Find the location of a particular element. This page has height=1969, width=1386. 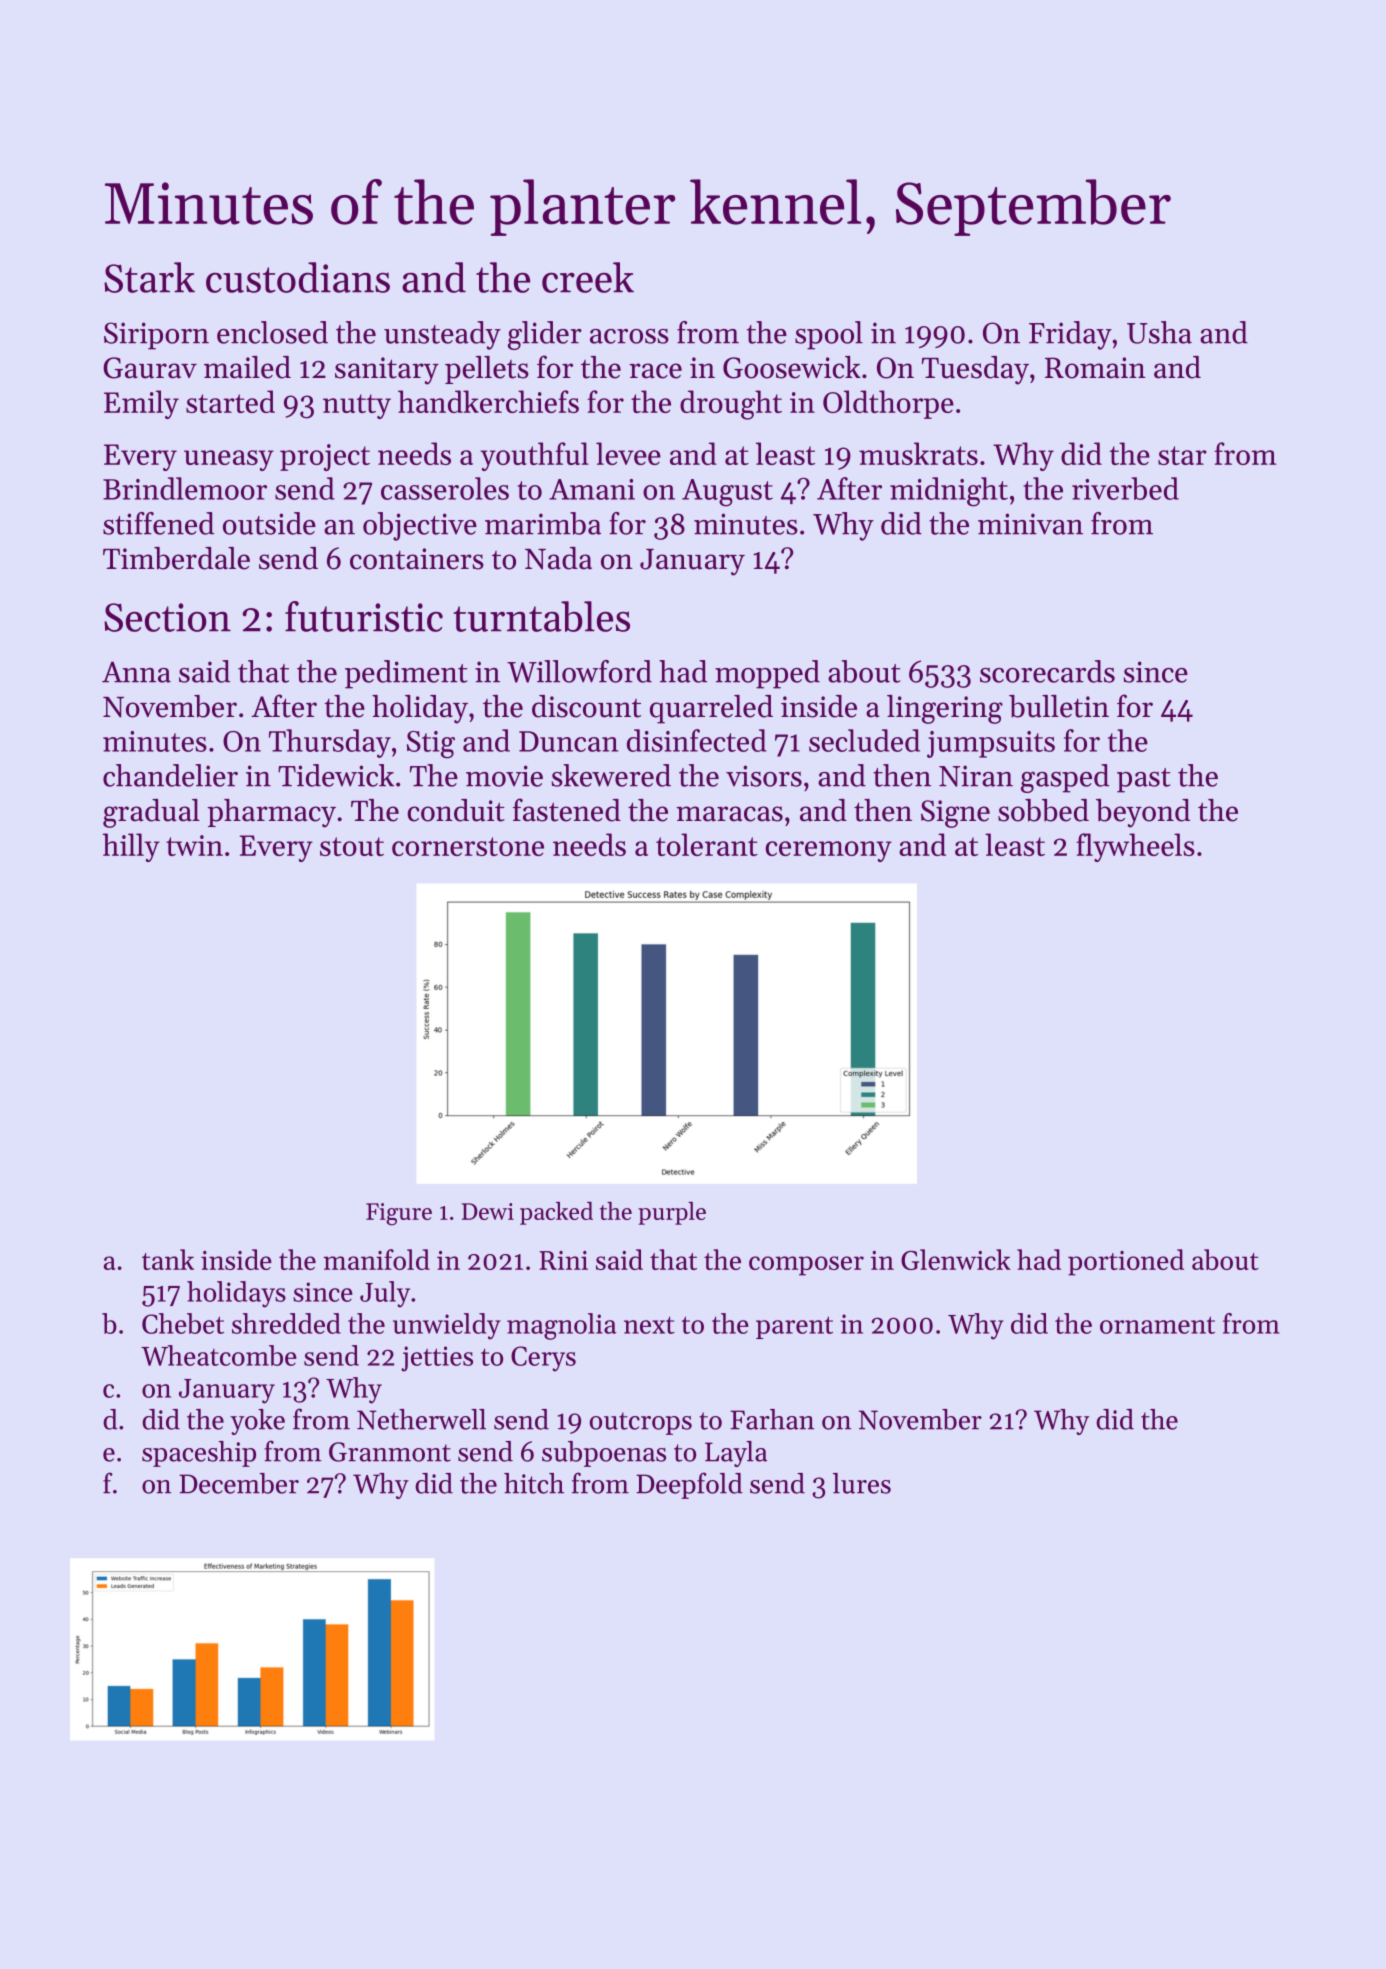

creek is located at coordinates (588, 277).
